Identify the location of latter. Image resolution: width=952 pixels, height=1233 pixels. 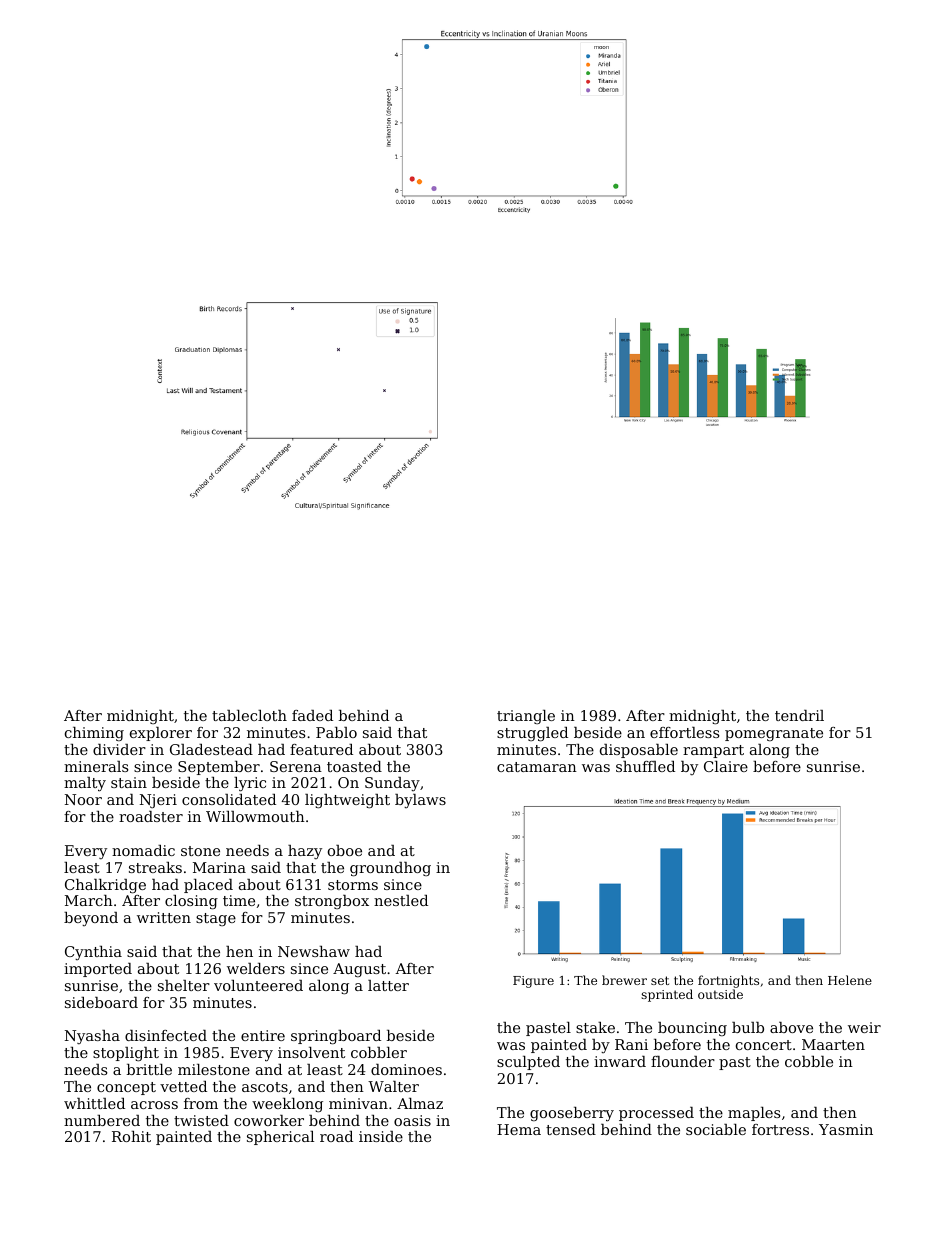
(388, 985).
